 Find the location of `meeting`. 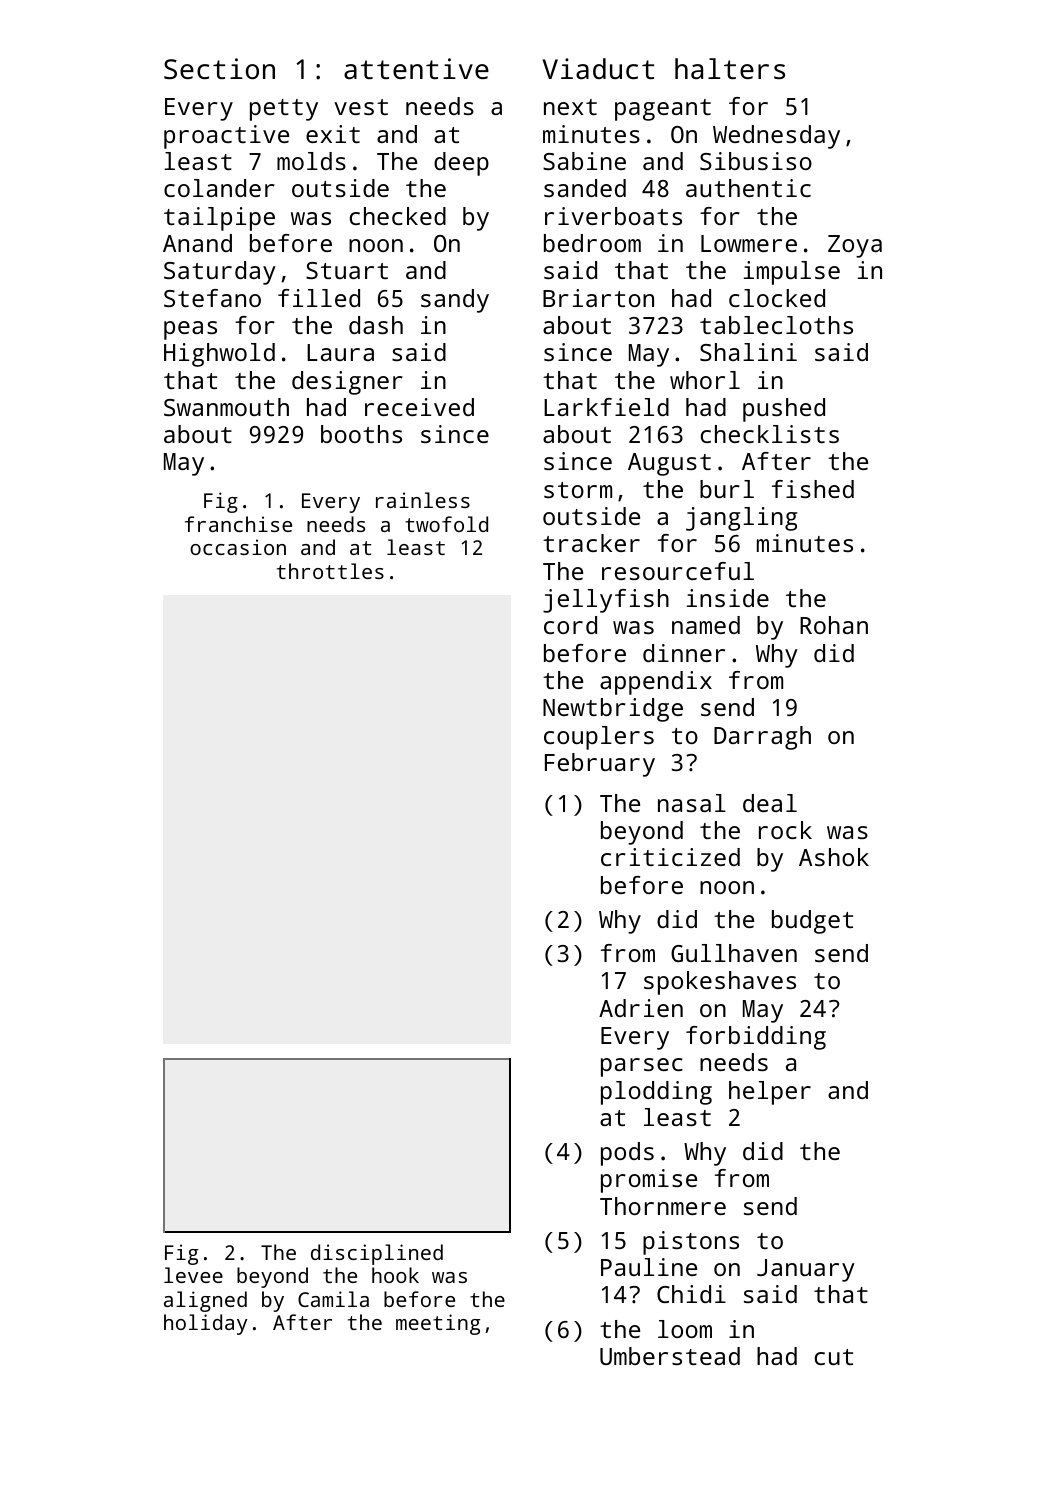

meeting is located at coordinates (438, 1324).
